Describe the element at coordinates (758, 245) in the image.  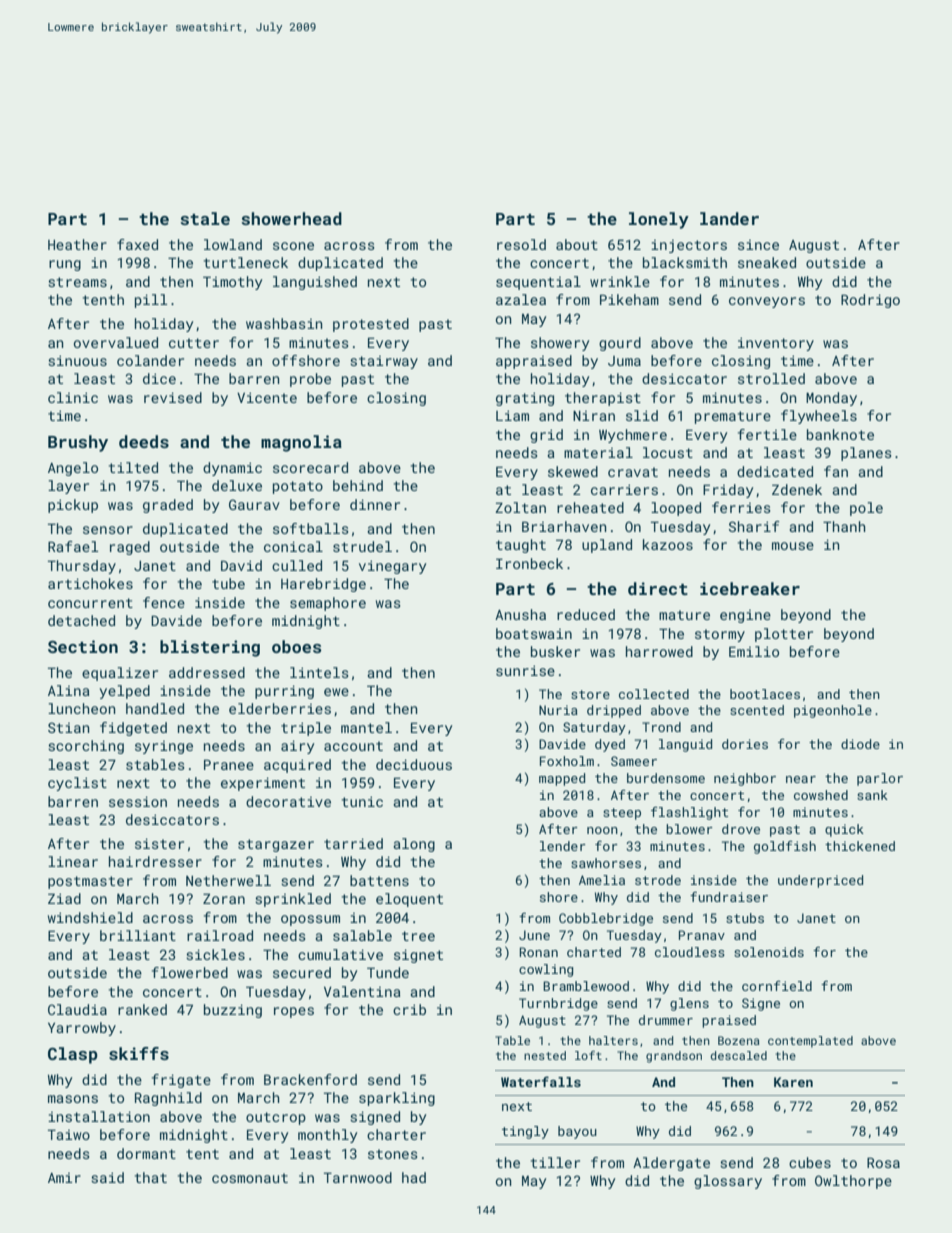
I see `since` at that location.
